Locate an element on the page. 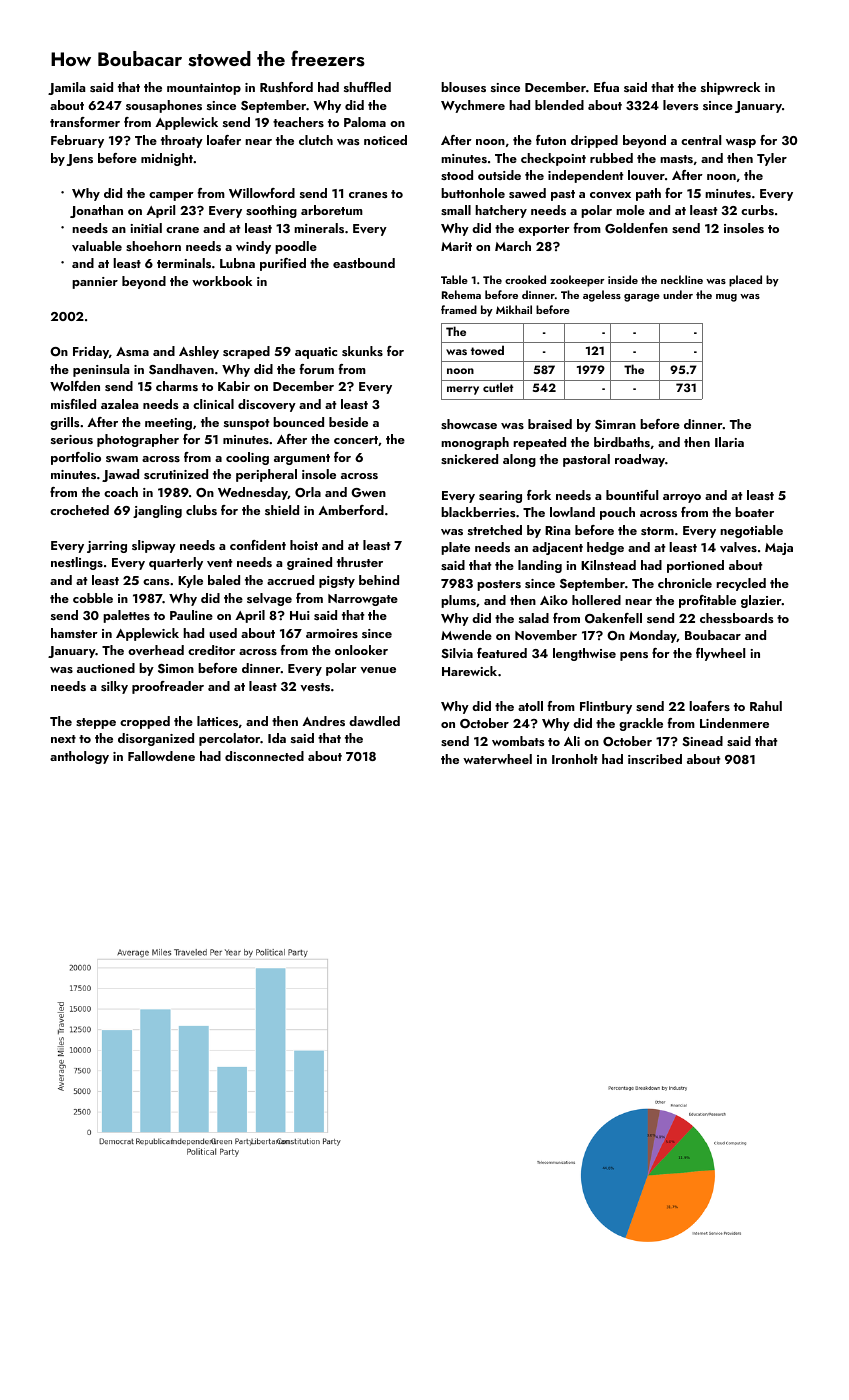  silky is located at coordinates (114, 687).
